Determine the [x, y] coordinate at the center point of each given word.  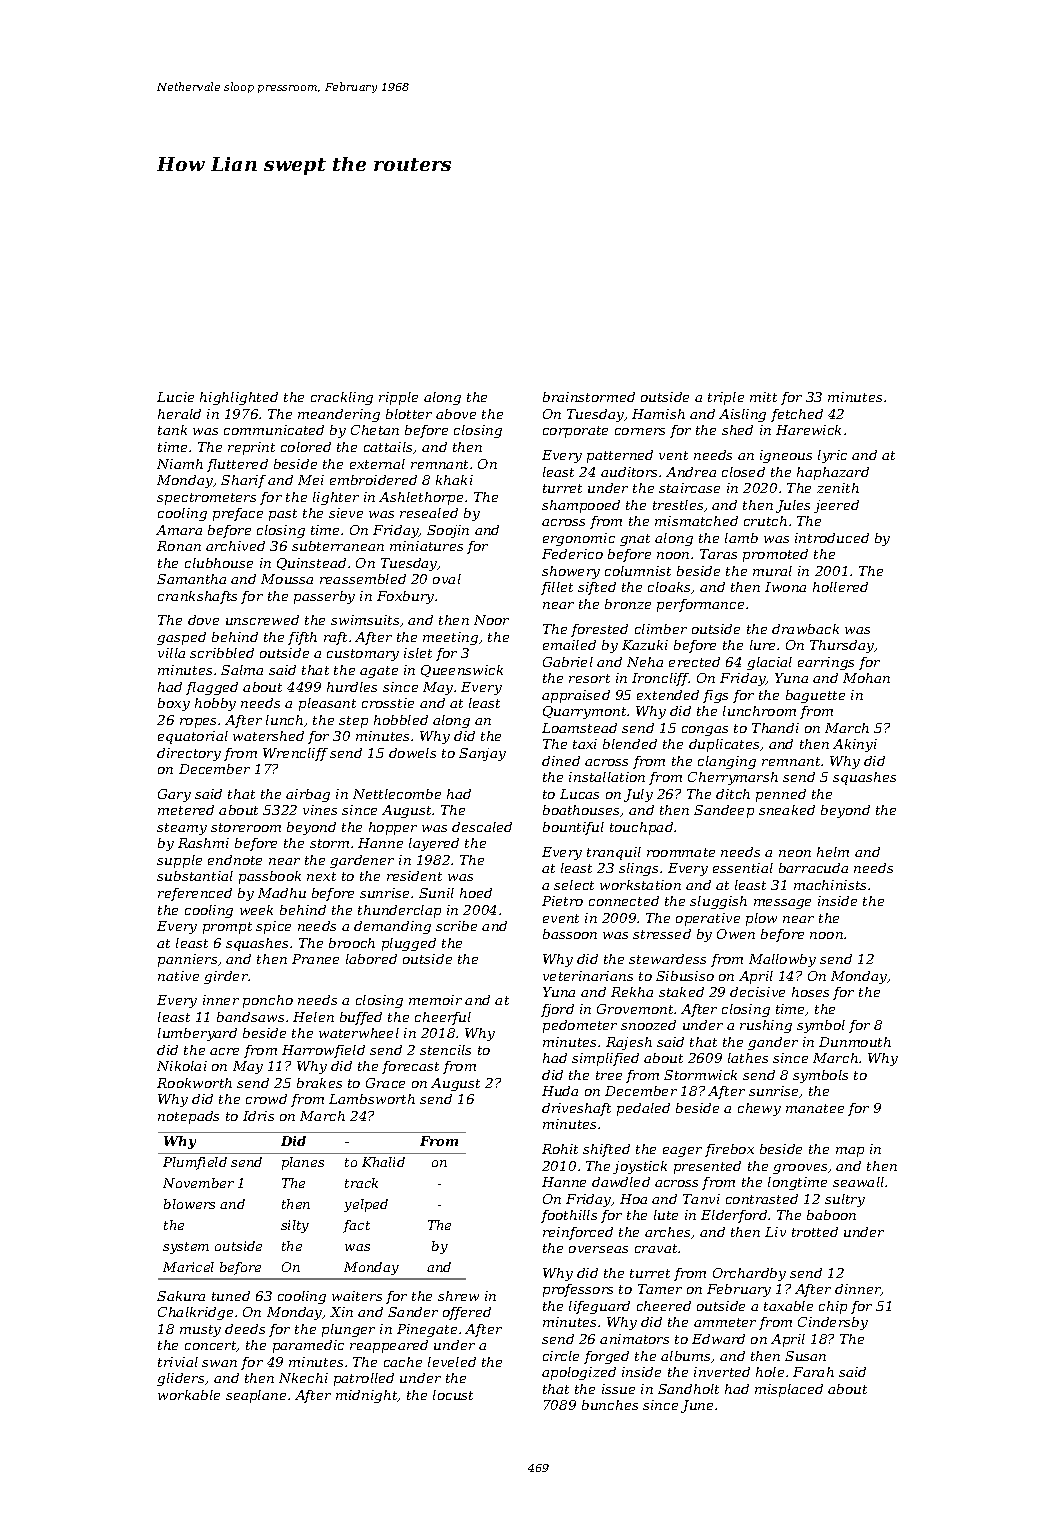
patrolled [364, 1379]
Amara [179, 530]
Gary [174, 795]
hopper [393, 828]
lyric [832, 456]
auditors [629, 472]
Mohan [866, 678]
